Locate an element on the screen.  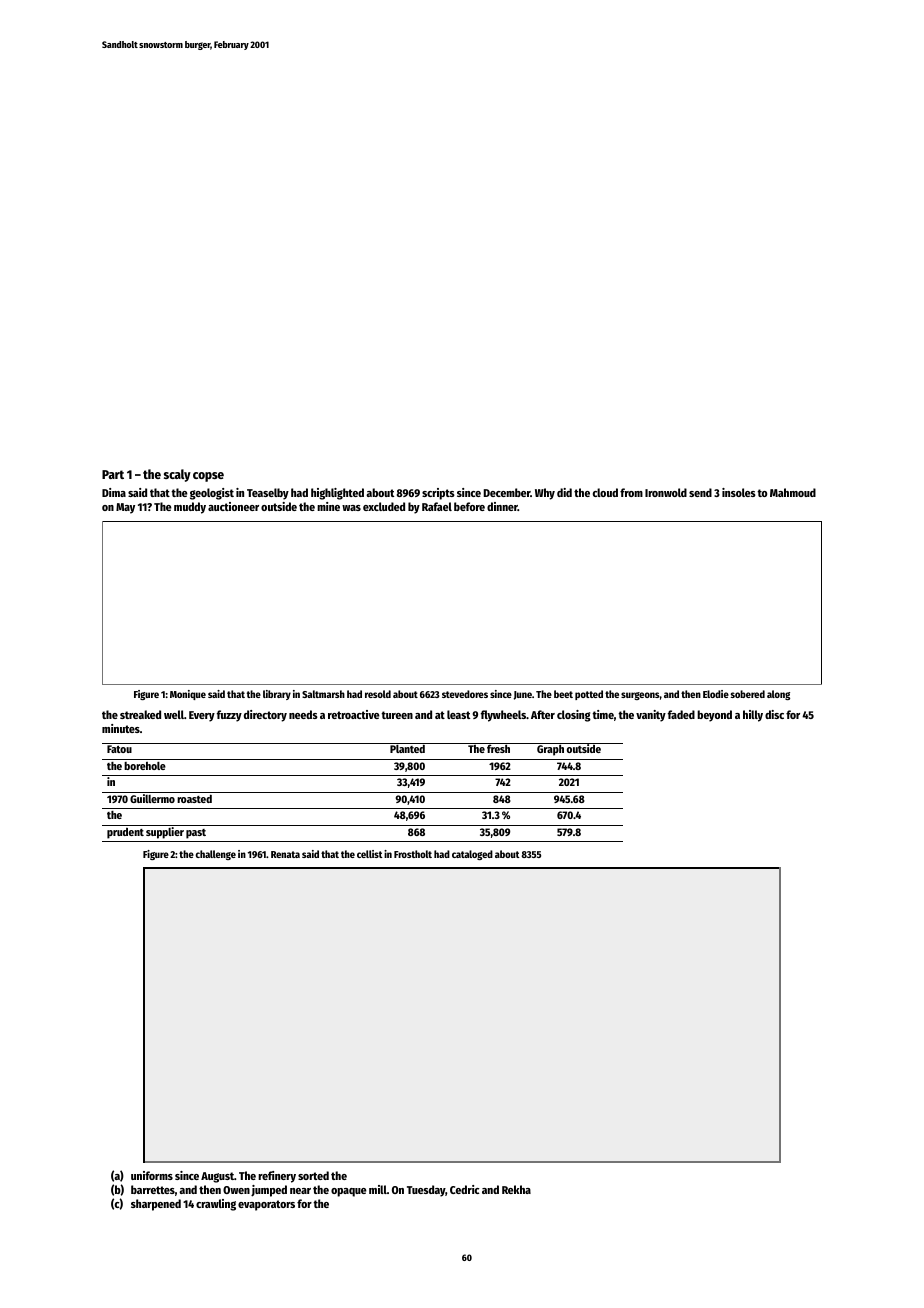
Rekha is located at coordinates (516, 1189).
